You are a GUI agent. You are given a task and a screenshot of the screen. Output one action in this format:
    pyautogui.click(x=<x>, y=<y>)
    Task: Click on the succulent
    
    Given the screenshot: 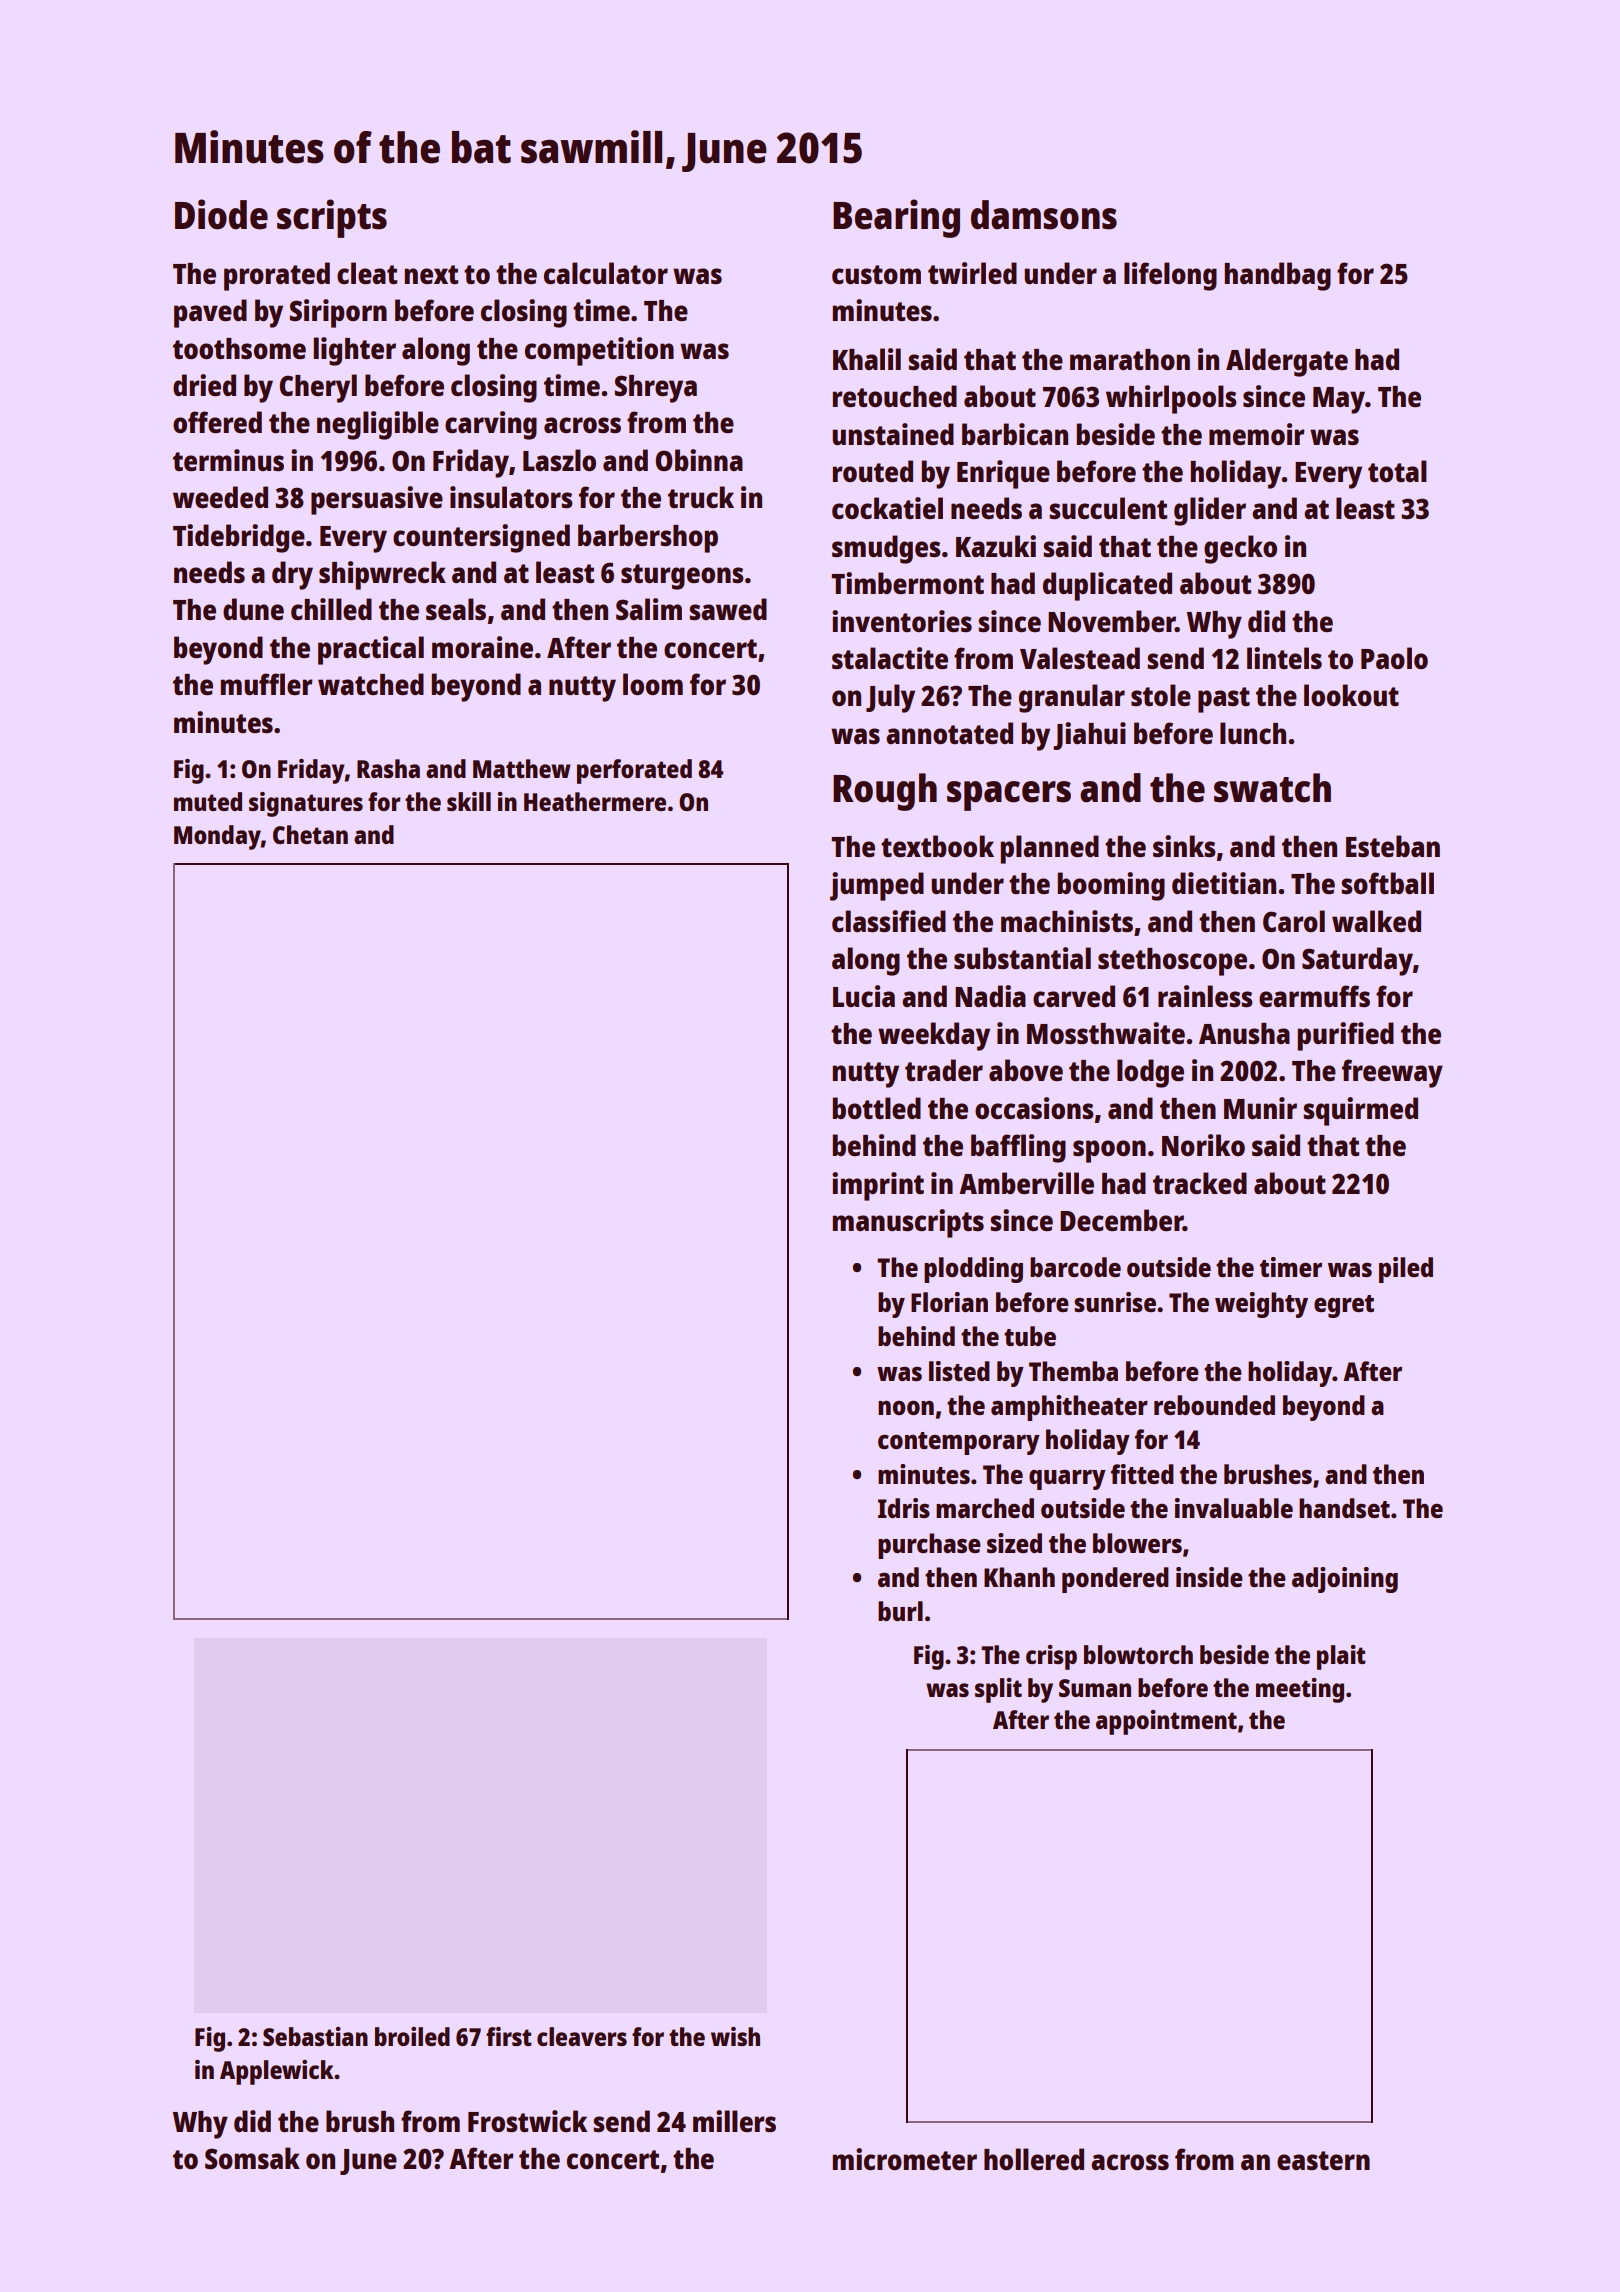 What is the action you would take?
    pyautogui.click(x=1108, y=508)
